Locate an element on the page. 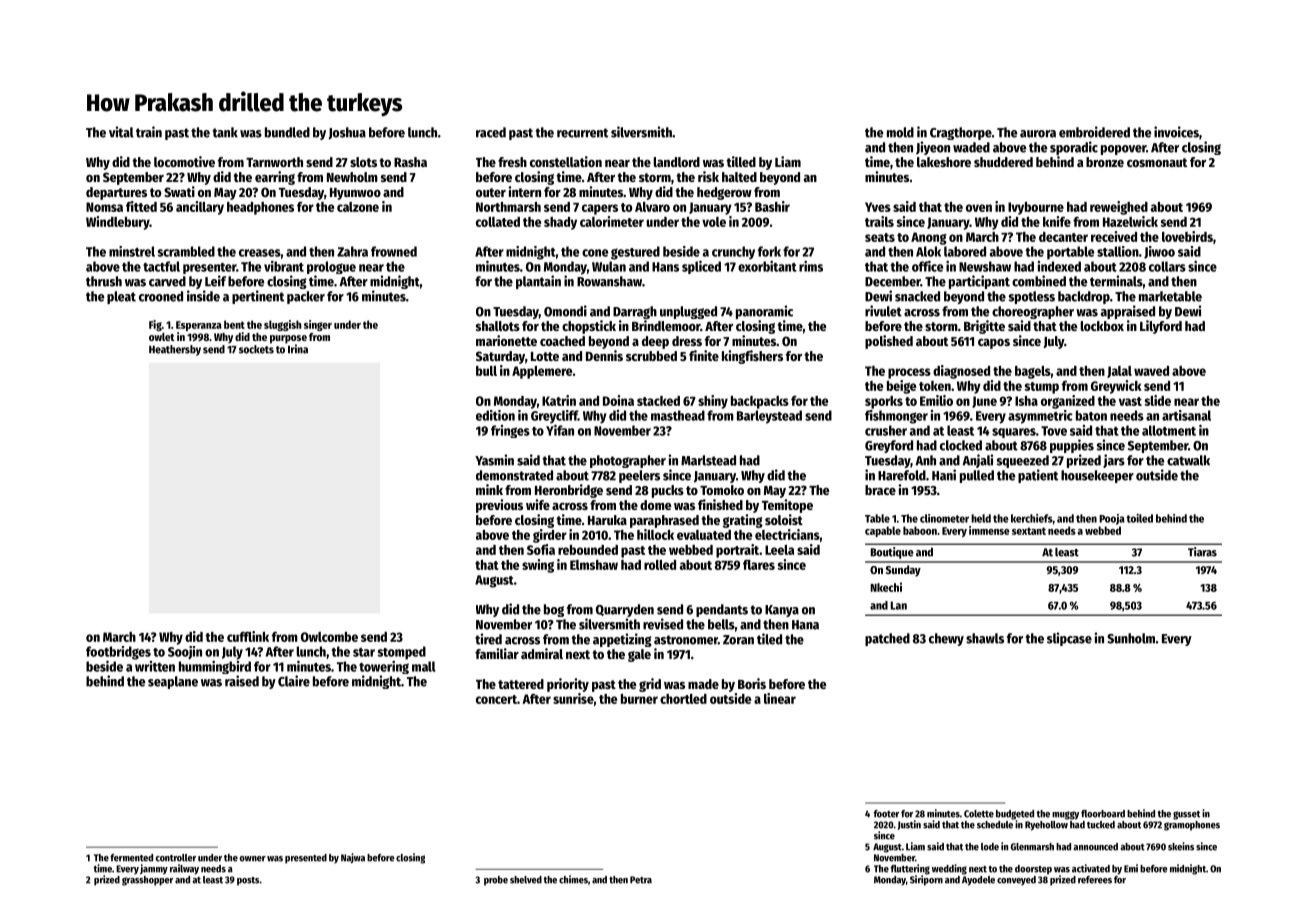 This page has width=1308, height=924. landlord is located at coordinates (676, 162).
